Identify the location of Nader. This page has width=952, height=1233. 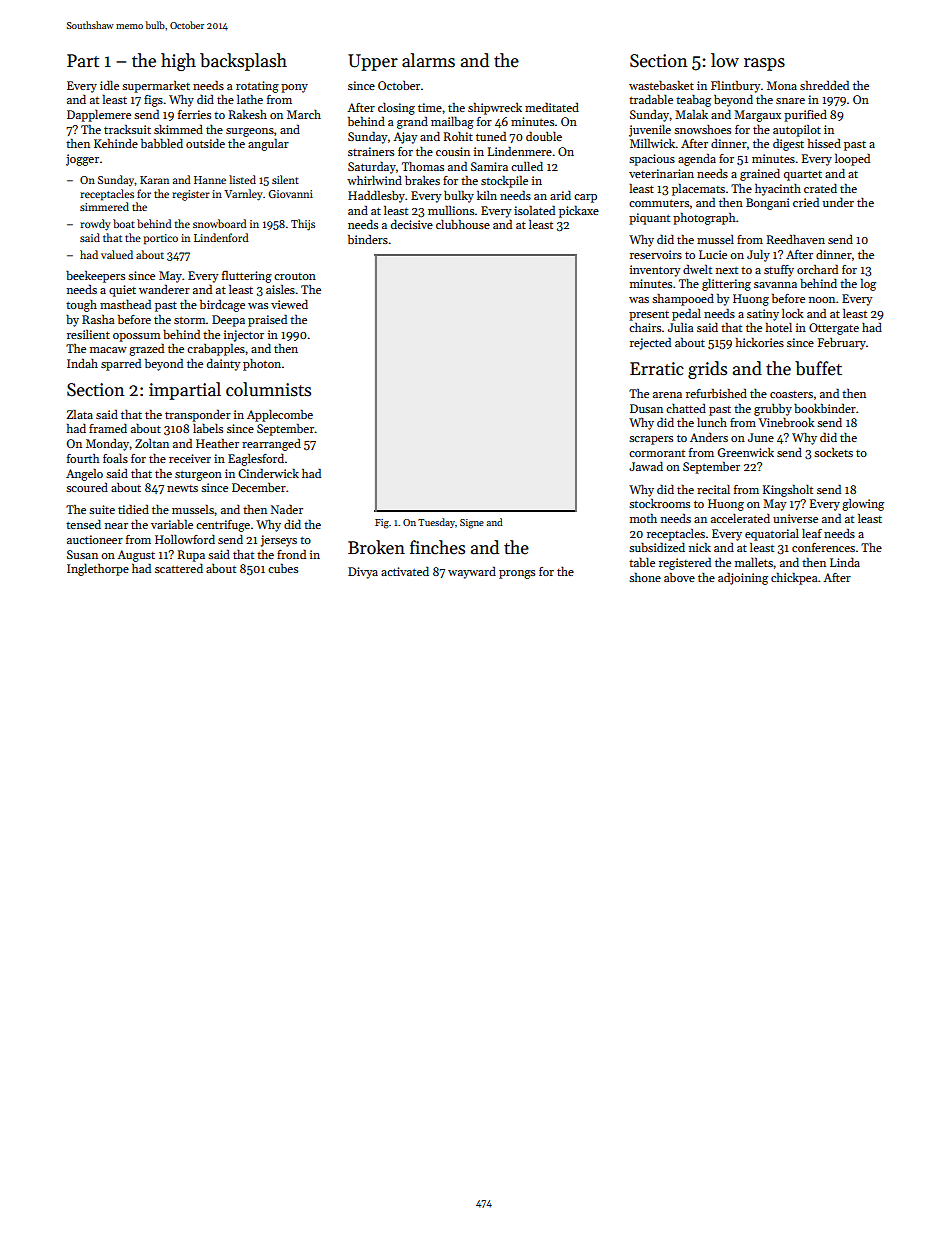
(287, 509).
